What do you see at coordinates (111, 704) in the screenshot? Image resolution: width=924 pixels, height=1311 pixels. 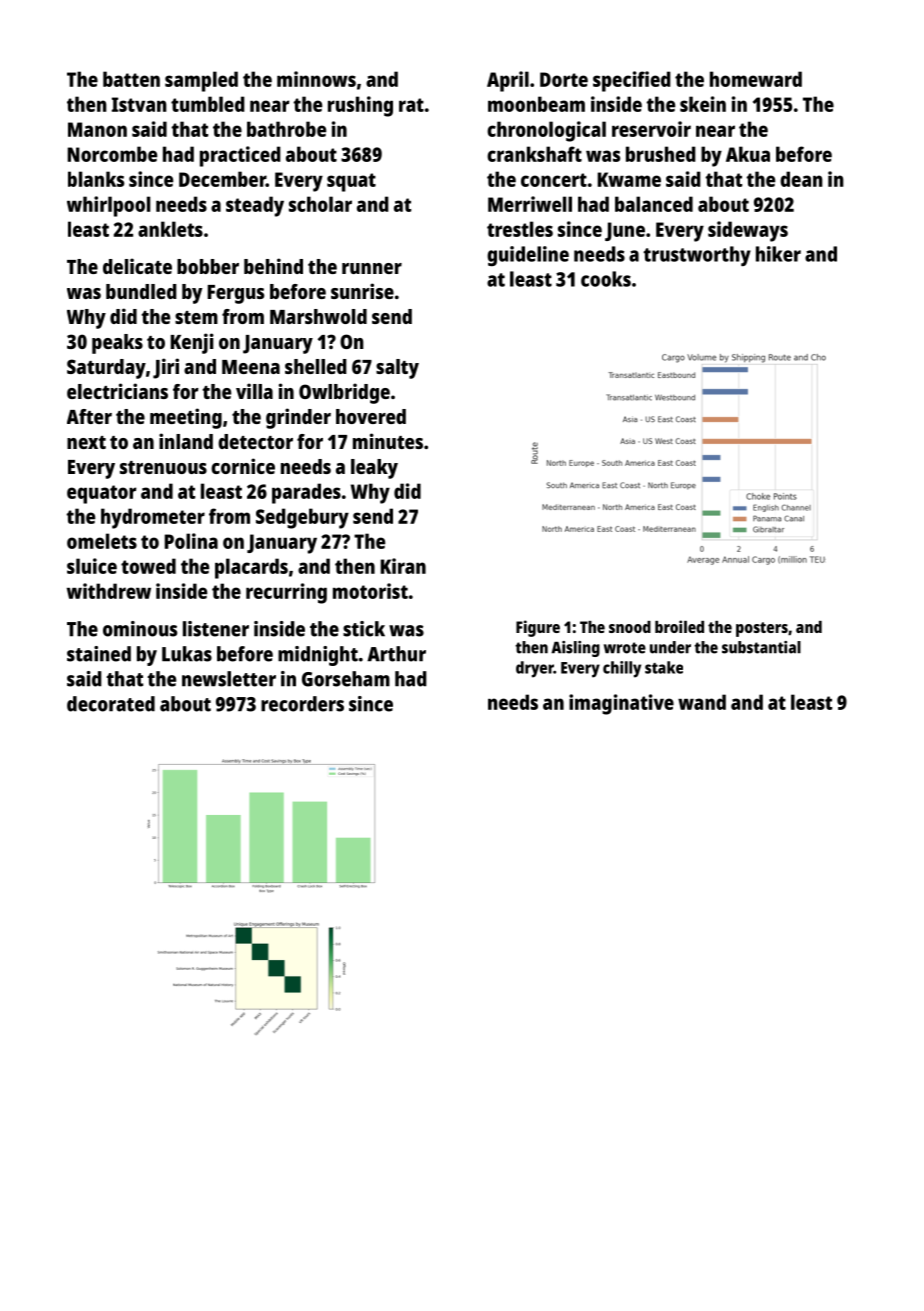 I see `decorated` at bounding box center [111, 704].
